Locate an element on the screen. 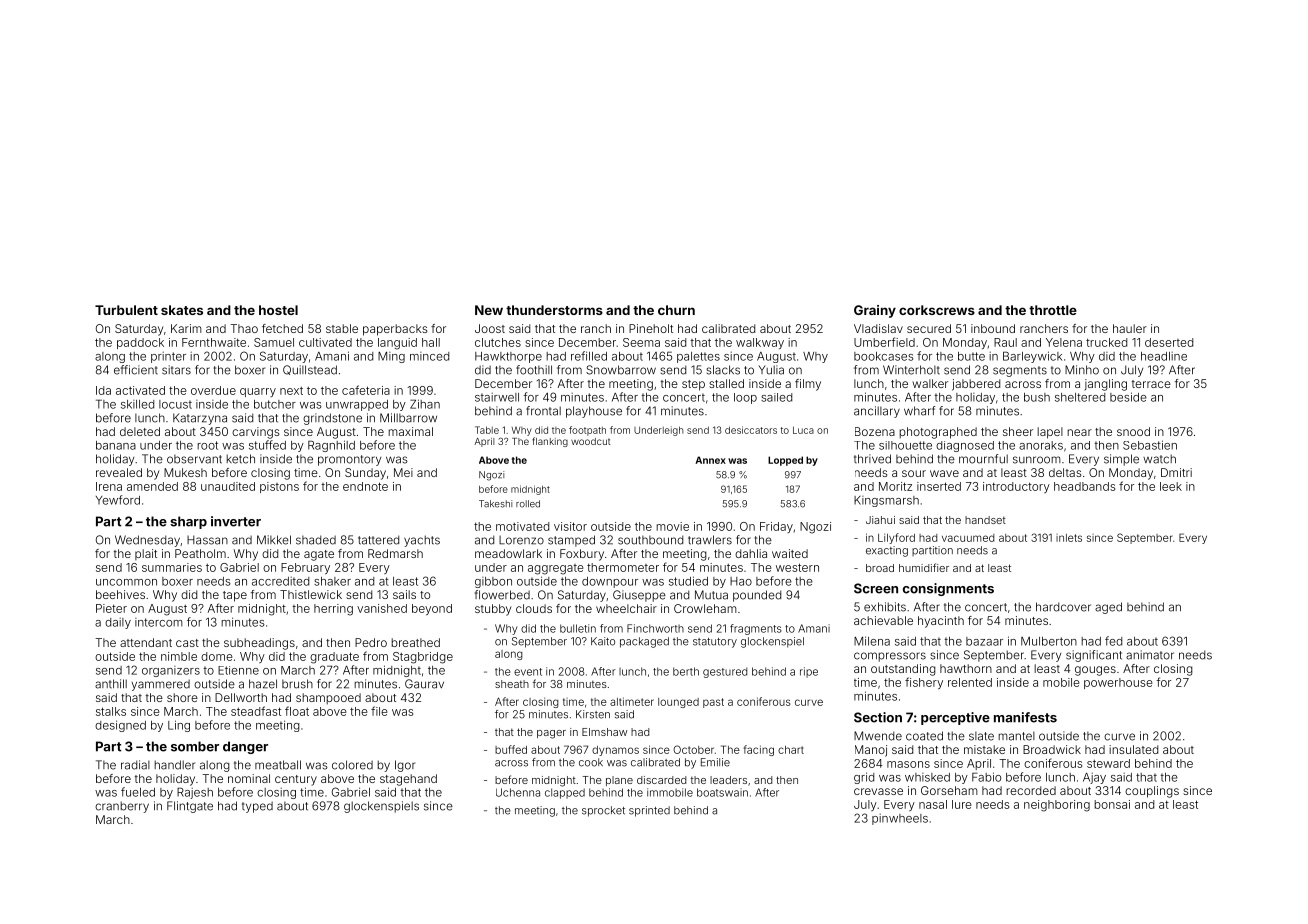  churn is located at coordinates (676, 310).
